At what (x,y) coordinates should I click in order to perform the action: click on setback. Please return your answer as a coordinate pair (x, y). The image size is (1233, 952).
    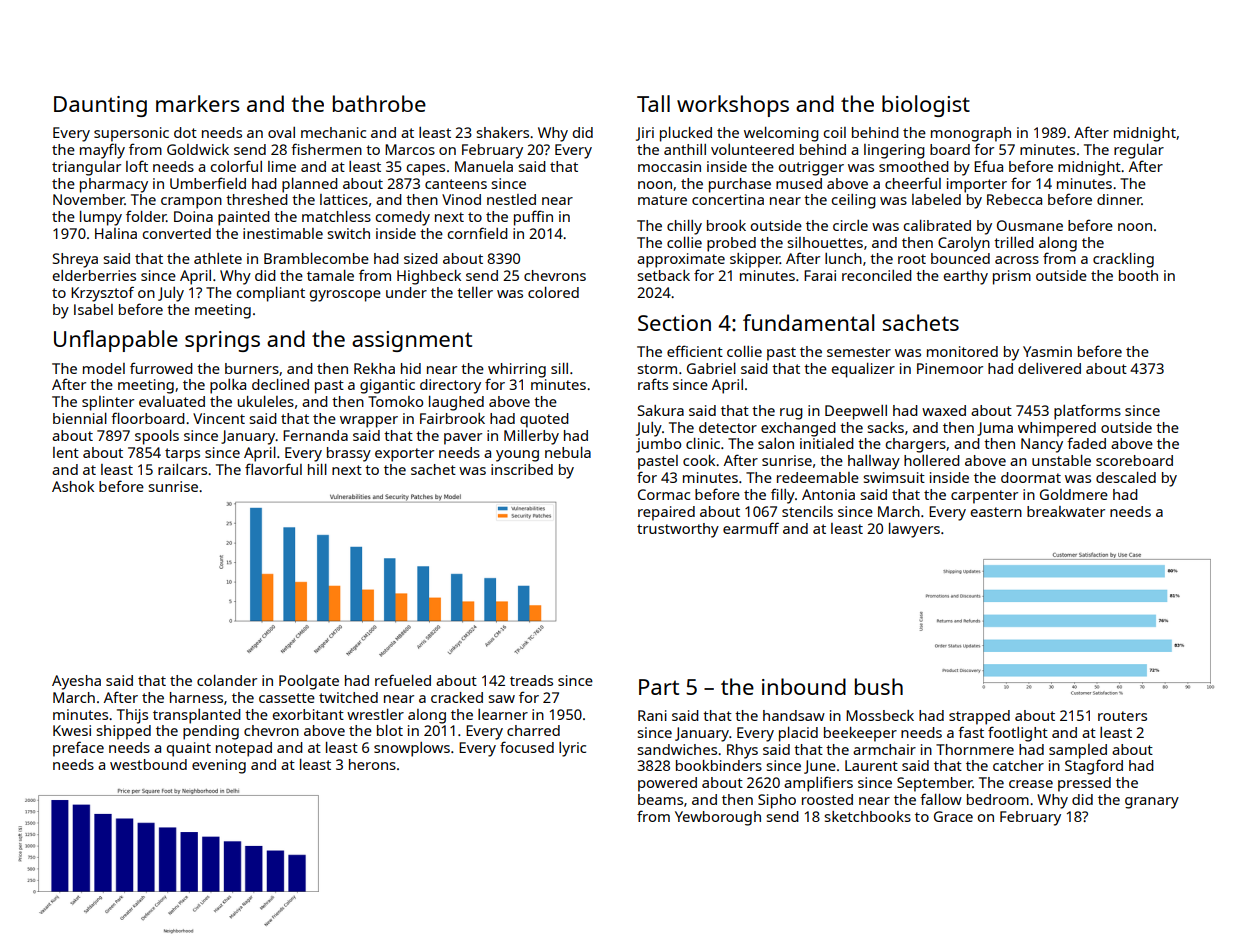
    Looking at the image, I should click on (663, 275).
